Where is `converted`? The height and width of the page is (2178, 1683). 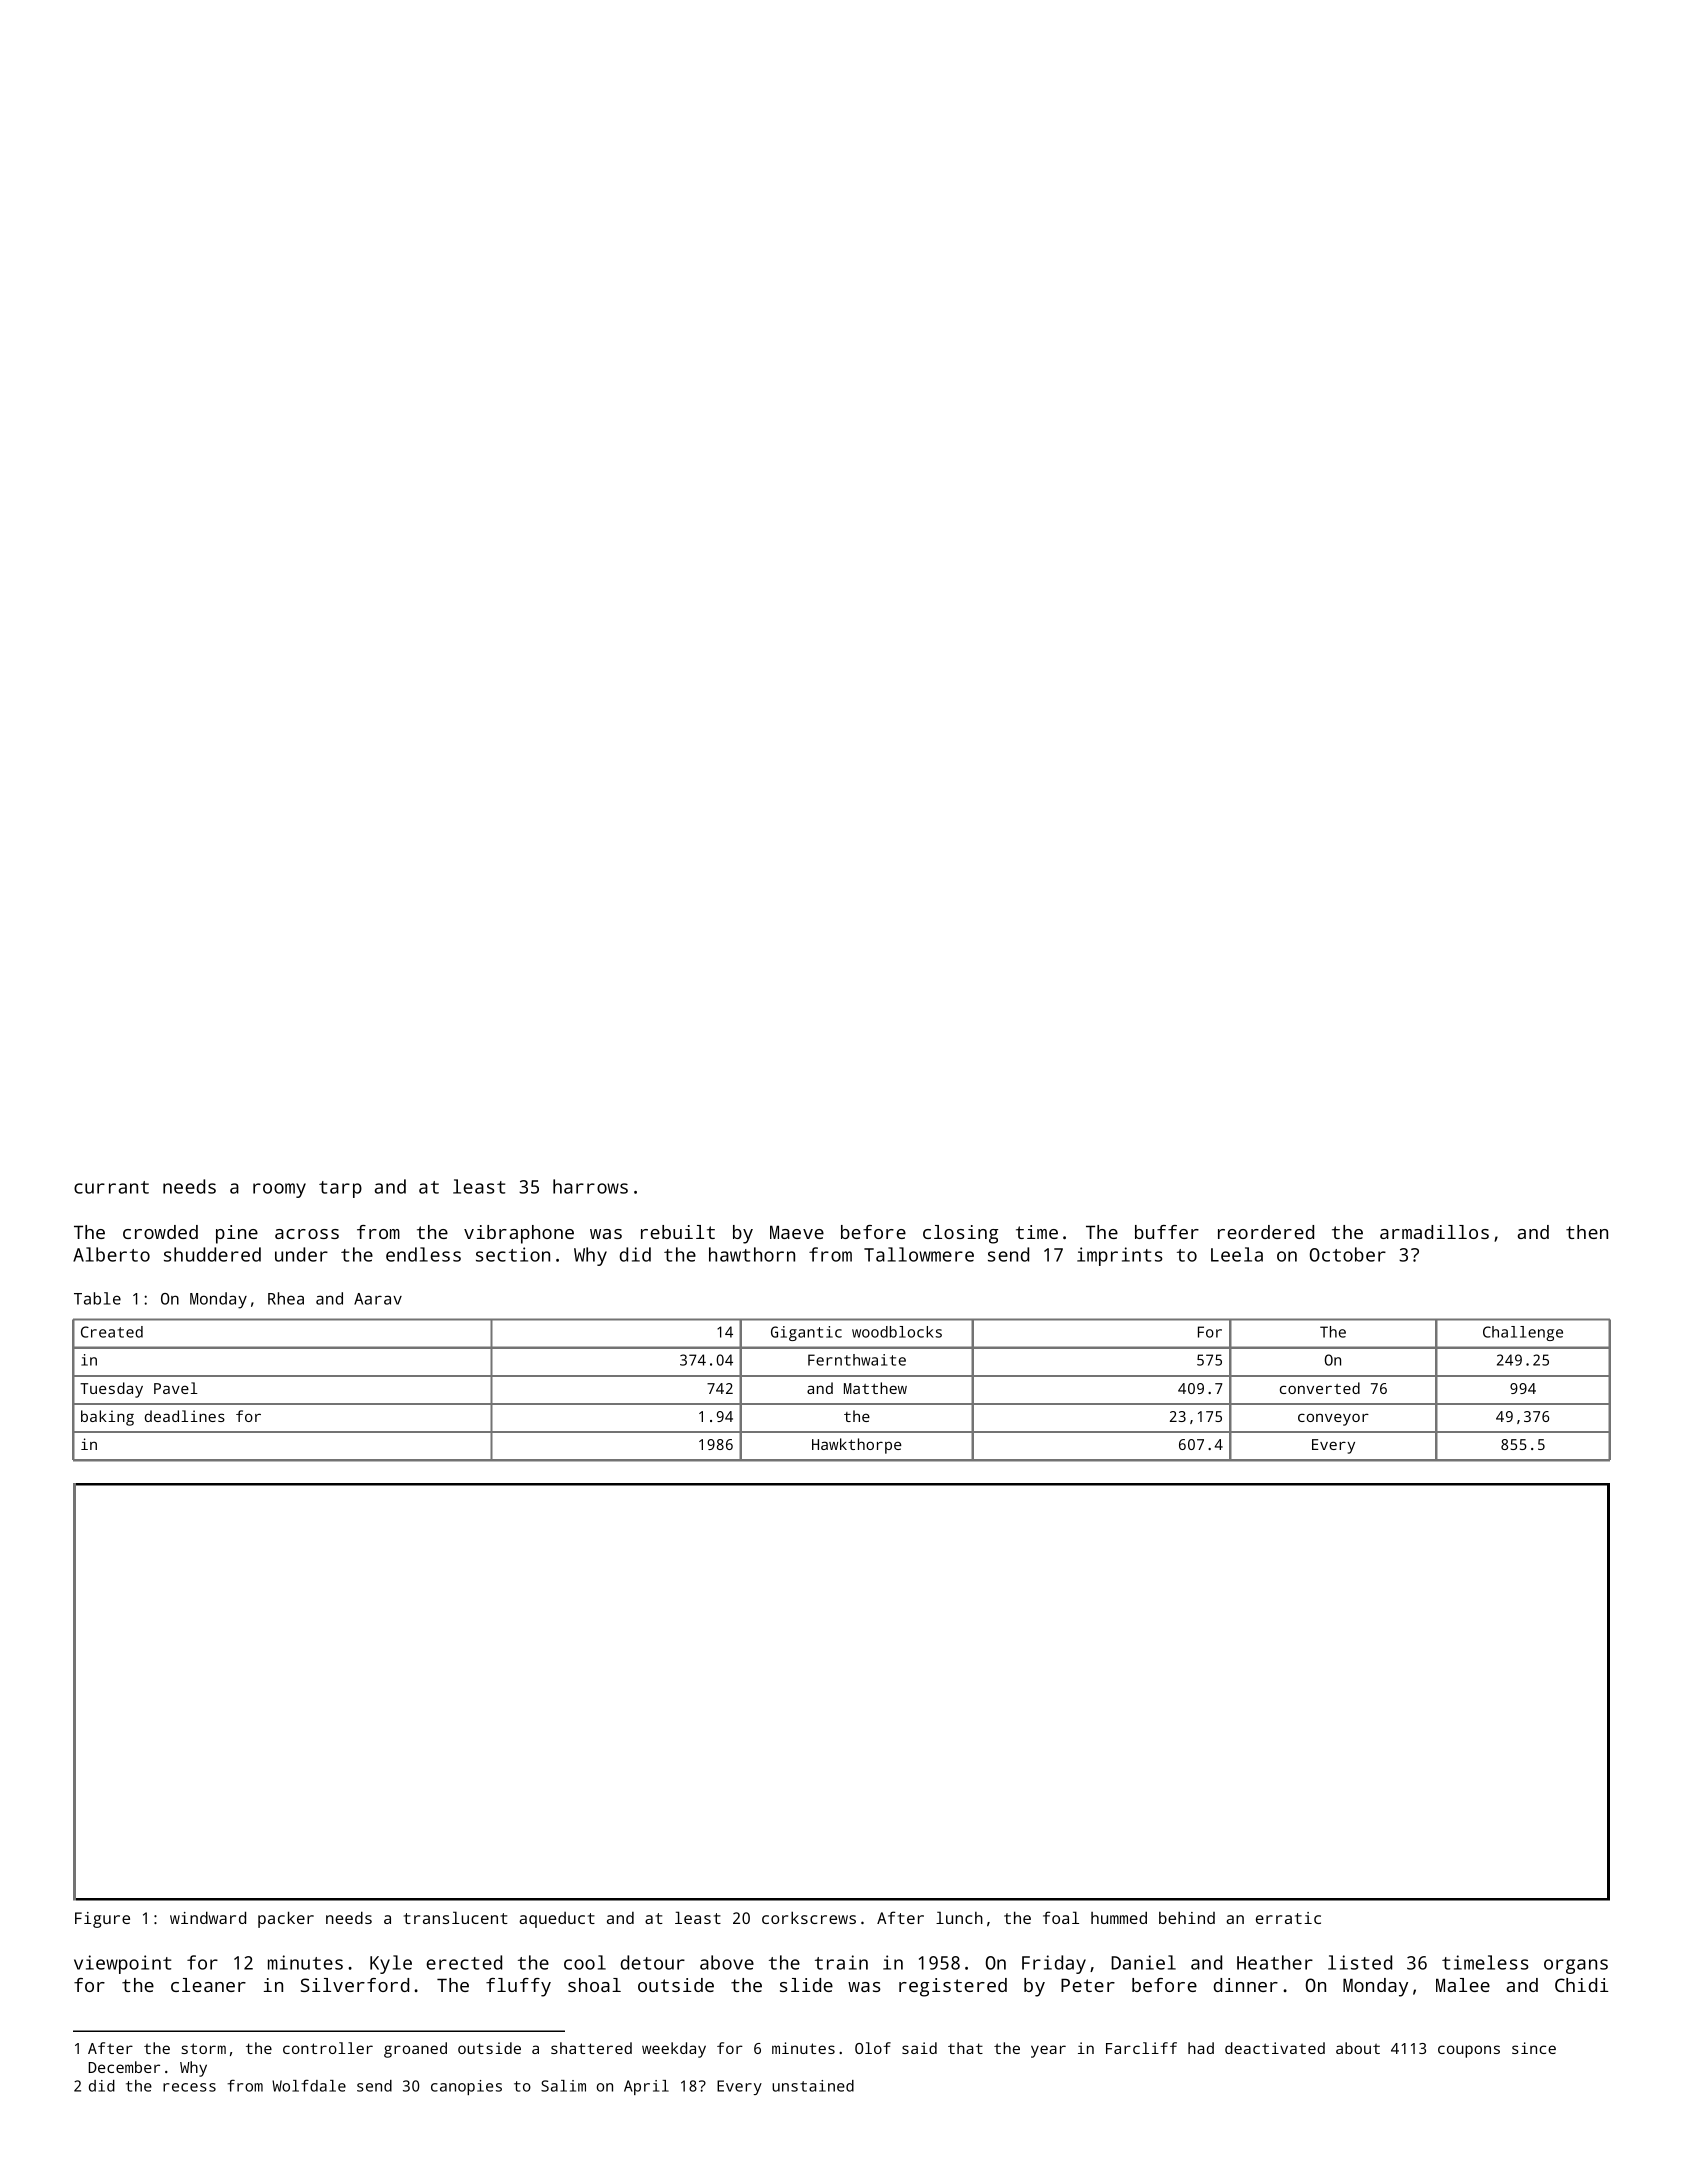 converted is located at coordinates (1320, 1388).
